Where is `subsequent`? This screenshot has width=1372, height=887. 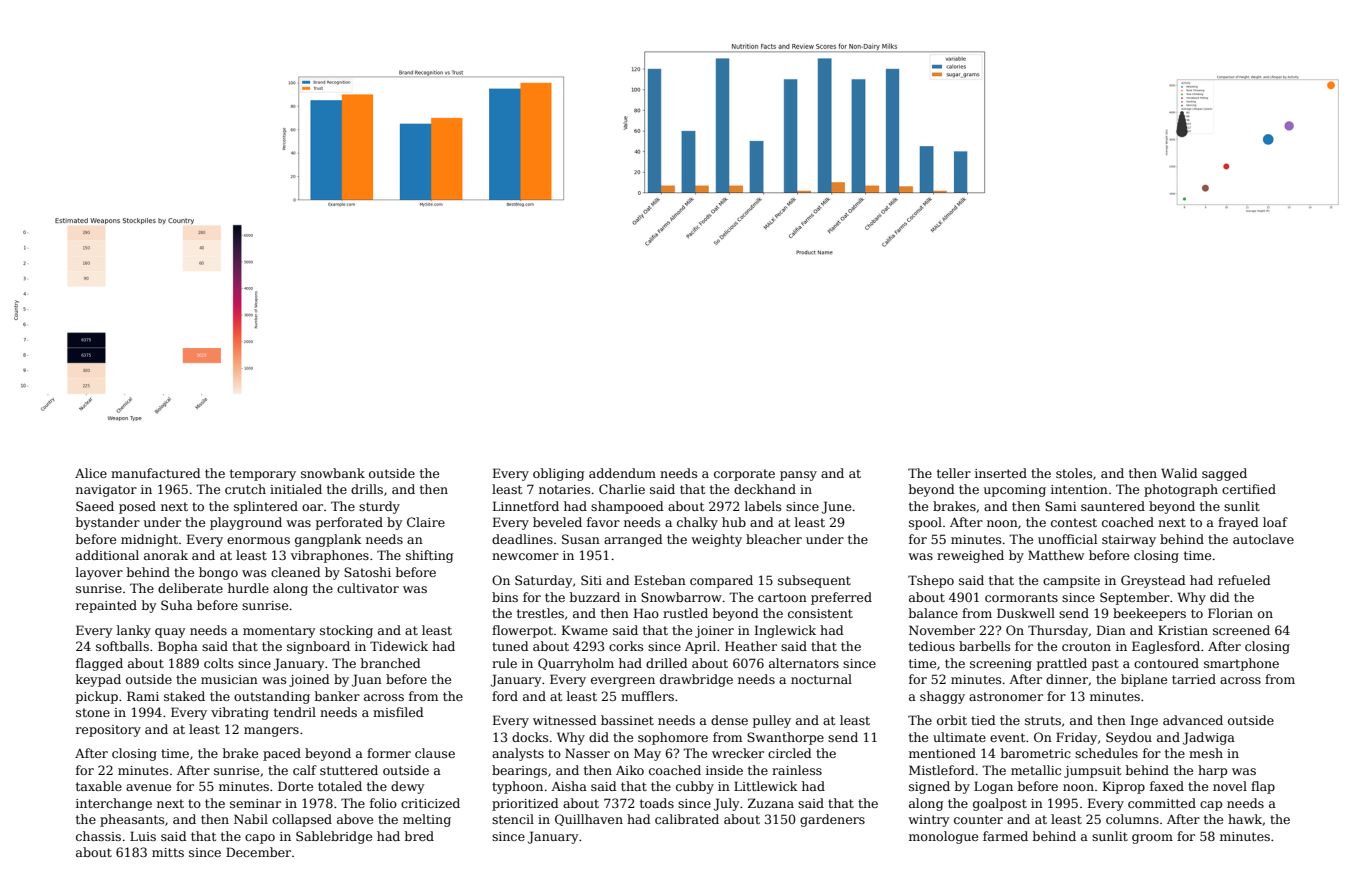 subsequent is located at coordinates (814, 581).
